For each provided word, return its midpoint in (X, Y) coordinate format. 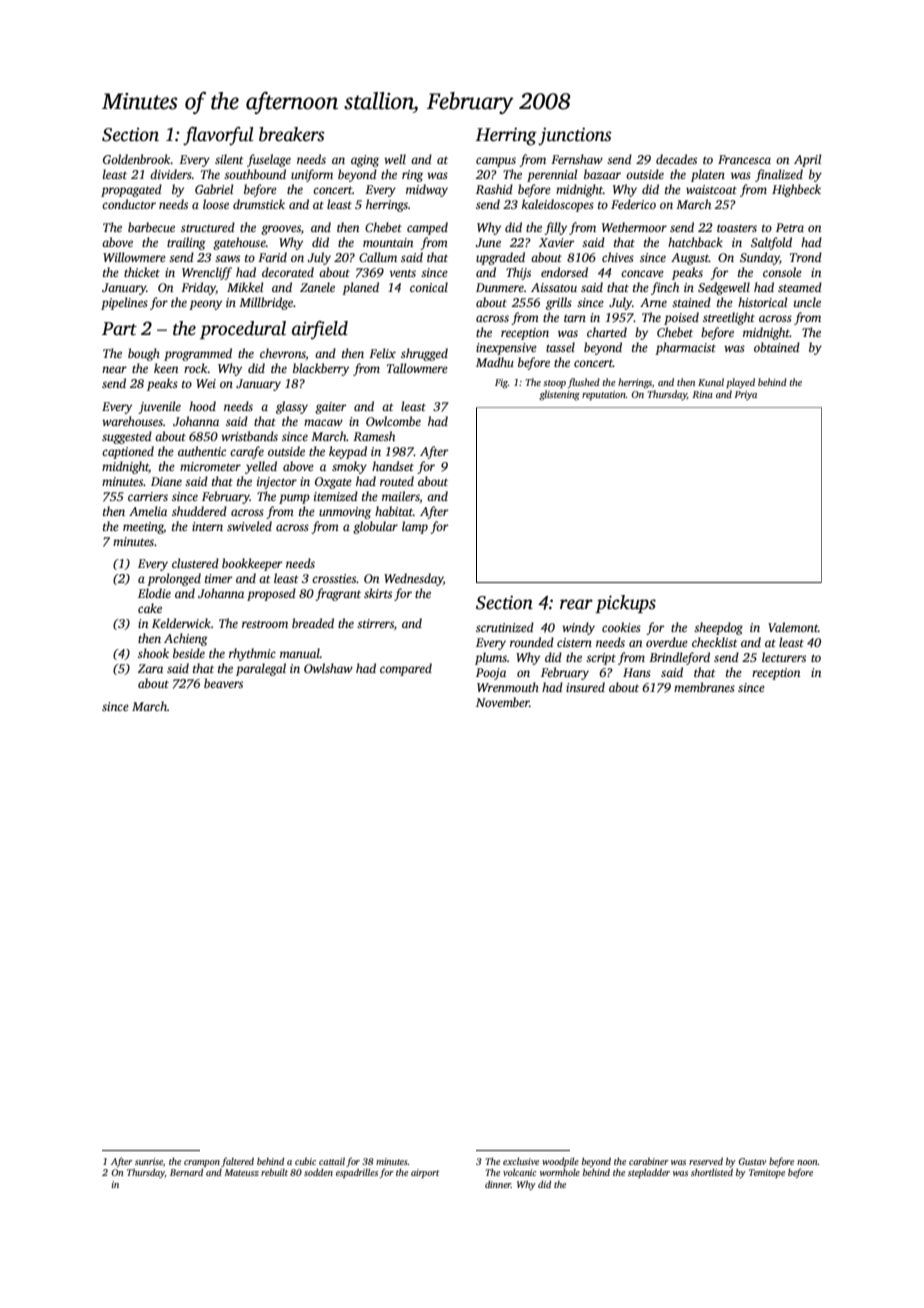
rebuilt (274, 1172)
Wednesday (413, 579)
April (807, 160)
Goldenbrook (137, 159)
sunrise (149, 1161)
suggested (127, 437)
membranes (704, 687)
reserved (706, 1161)
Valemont (793, 627)
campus (496, 162)
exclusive (521, 1161)
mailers (401, 496)
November (502, 702)
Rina (702, 394)
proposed (271, 594)
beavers (223, 683)
